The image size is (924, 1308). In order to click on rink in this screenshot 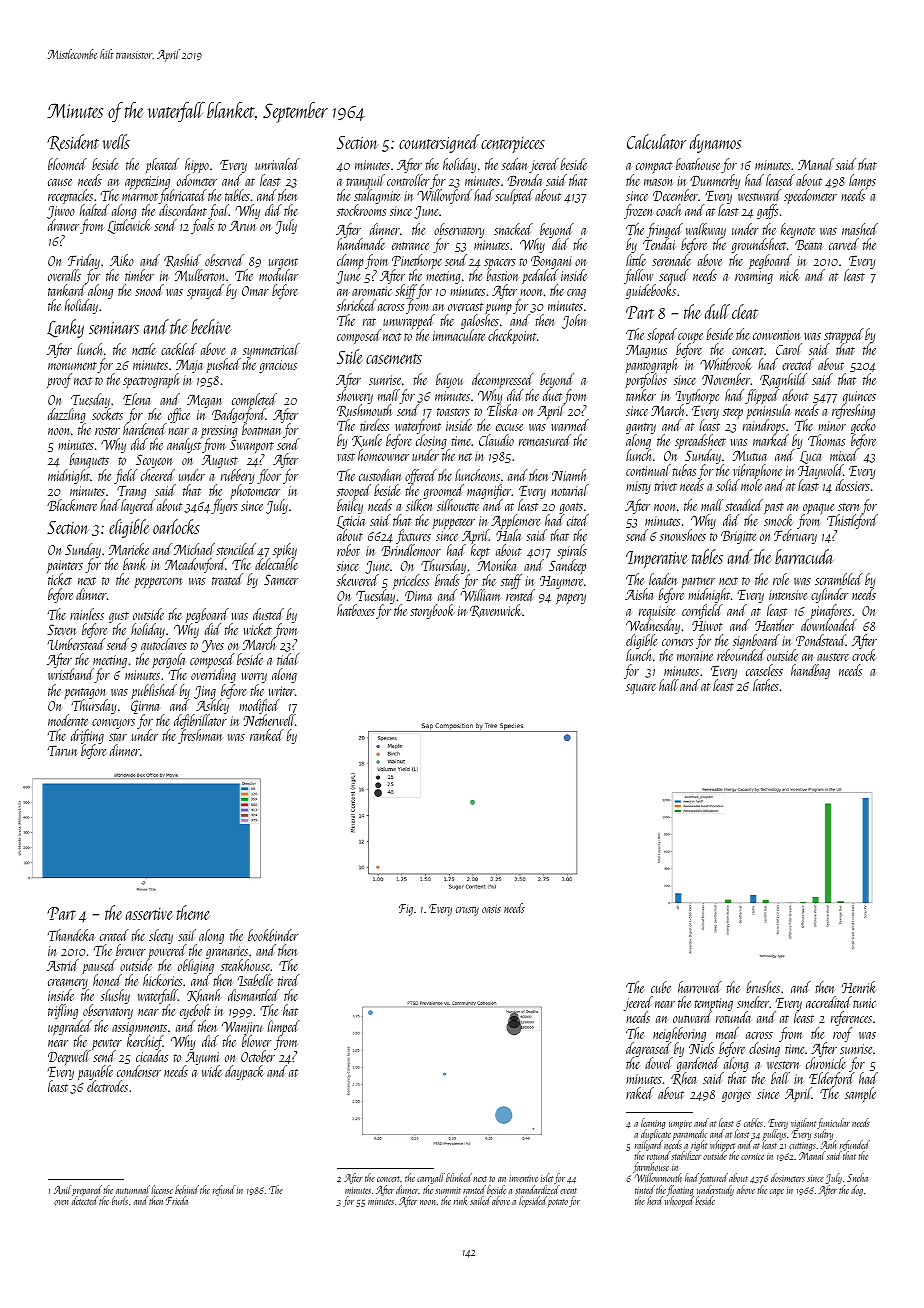, I will do `click(460, 1200)`.
